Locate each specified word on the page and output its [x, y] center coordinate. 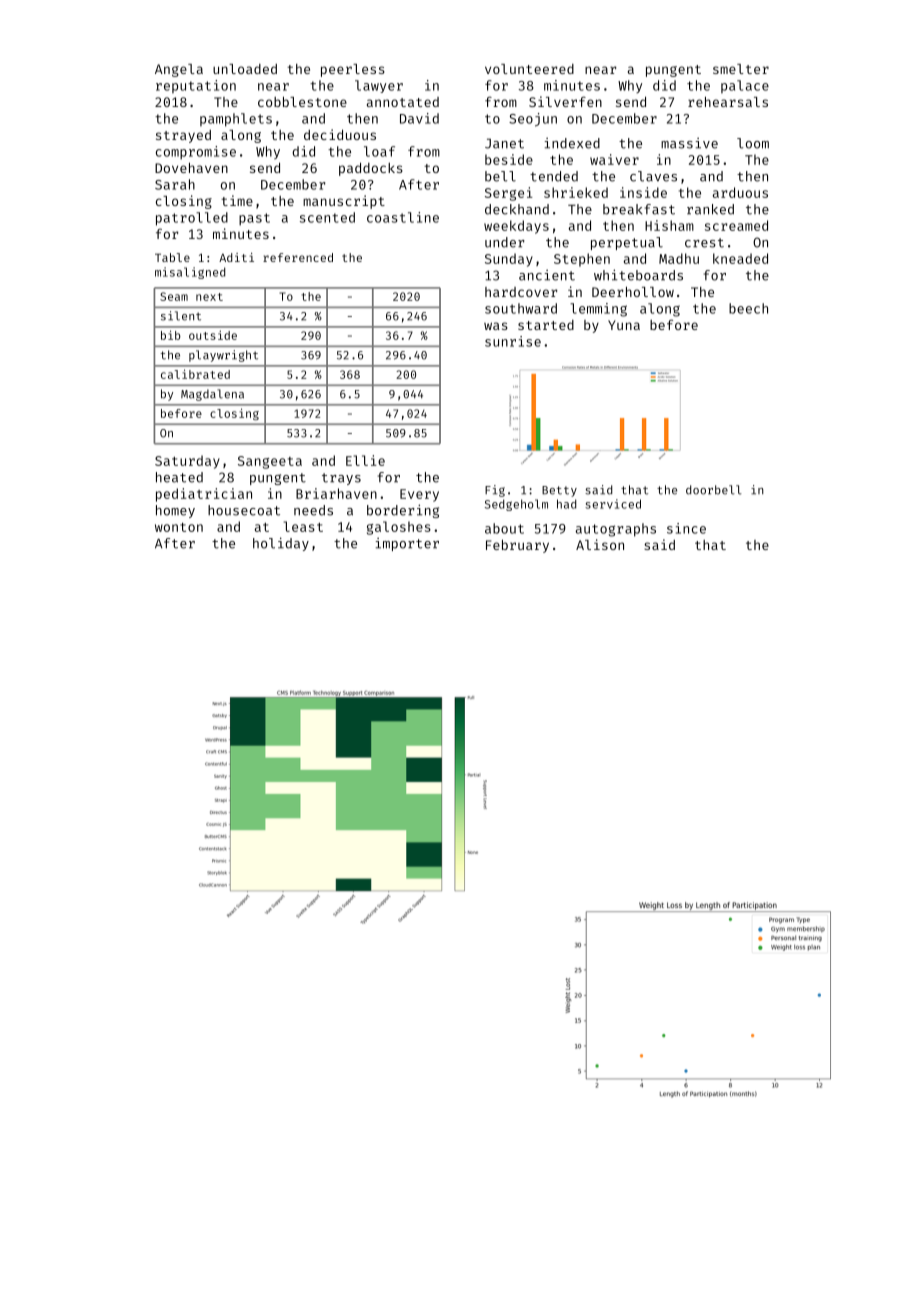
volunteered [529, 69]
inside [643, 192]
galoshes [399, 528]
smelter [741, 69]
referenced [298, 257]
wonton [179, 527]
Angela [179, 70]
